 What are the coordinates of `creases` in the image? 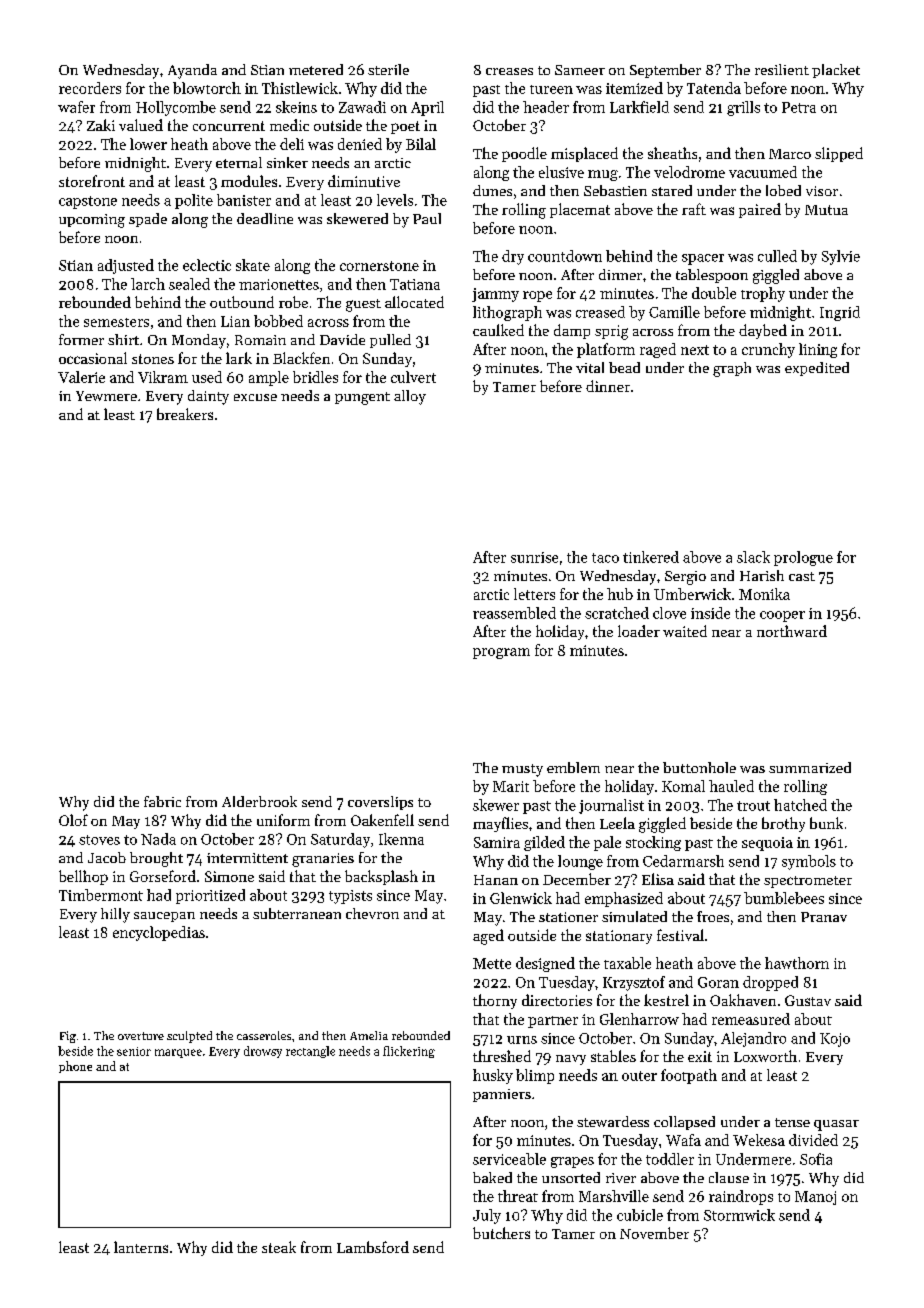 It's located at (509, 71).
